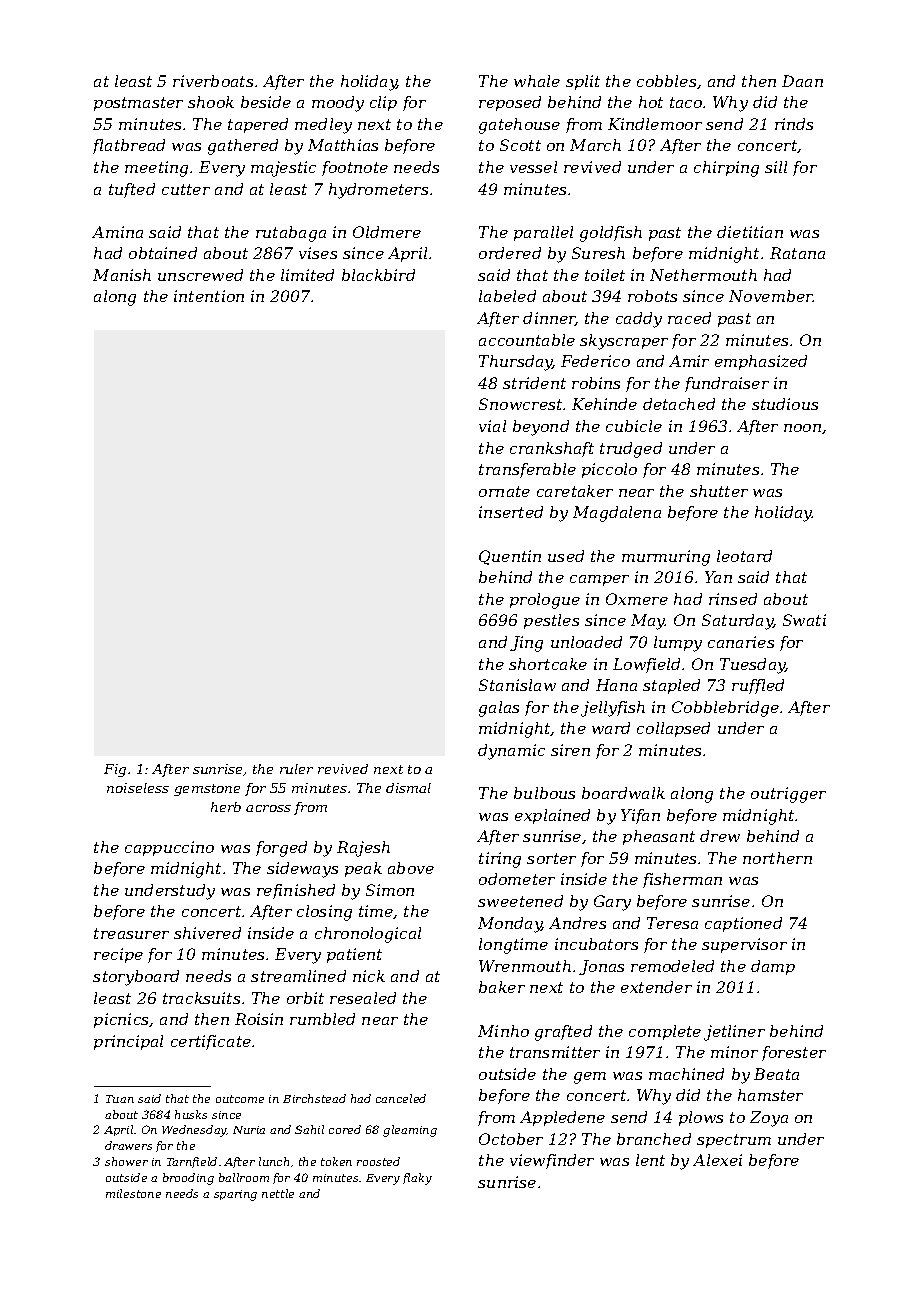 Image resolution: width=924 pixels, height=1314 pixels. Describe the element at coordinates (744, 556) in the screenshot. I see `leotard` at that location.
